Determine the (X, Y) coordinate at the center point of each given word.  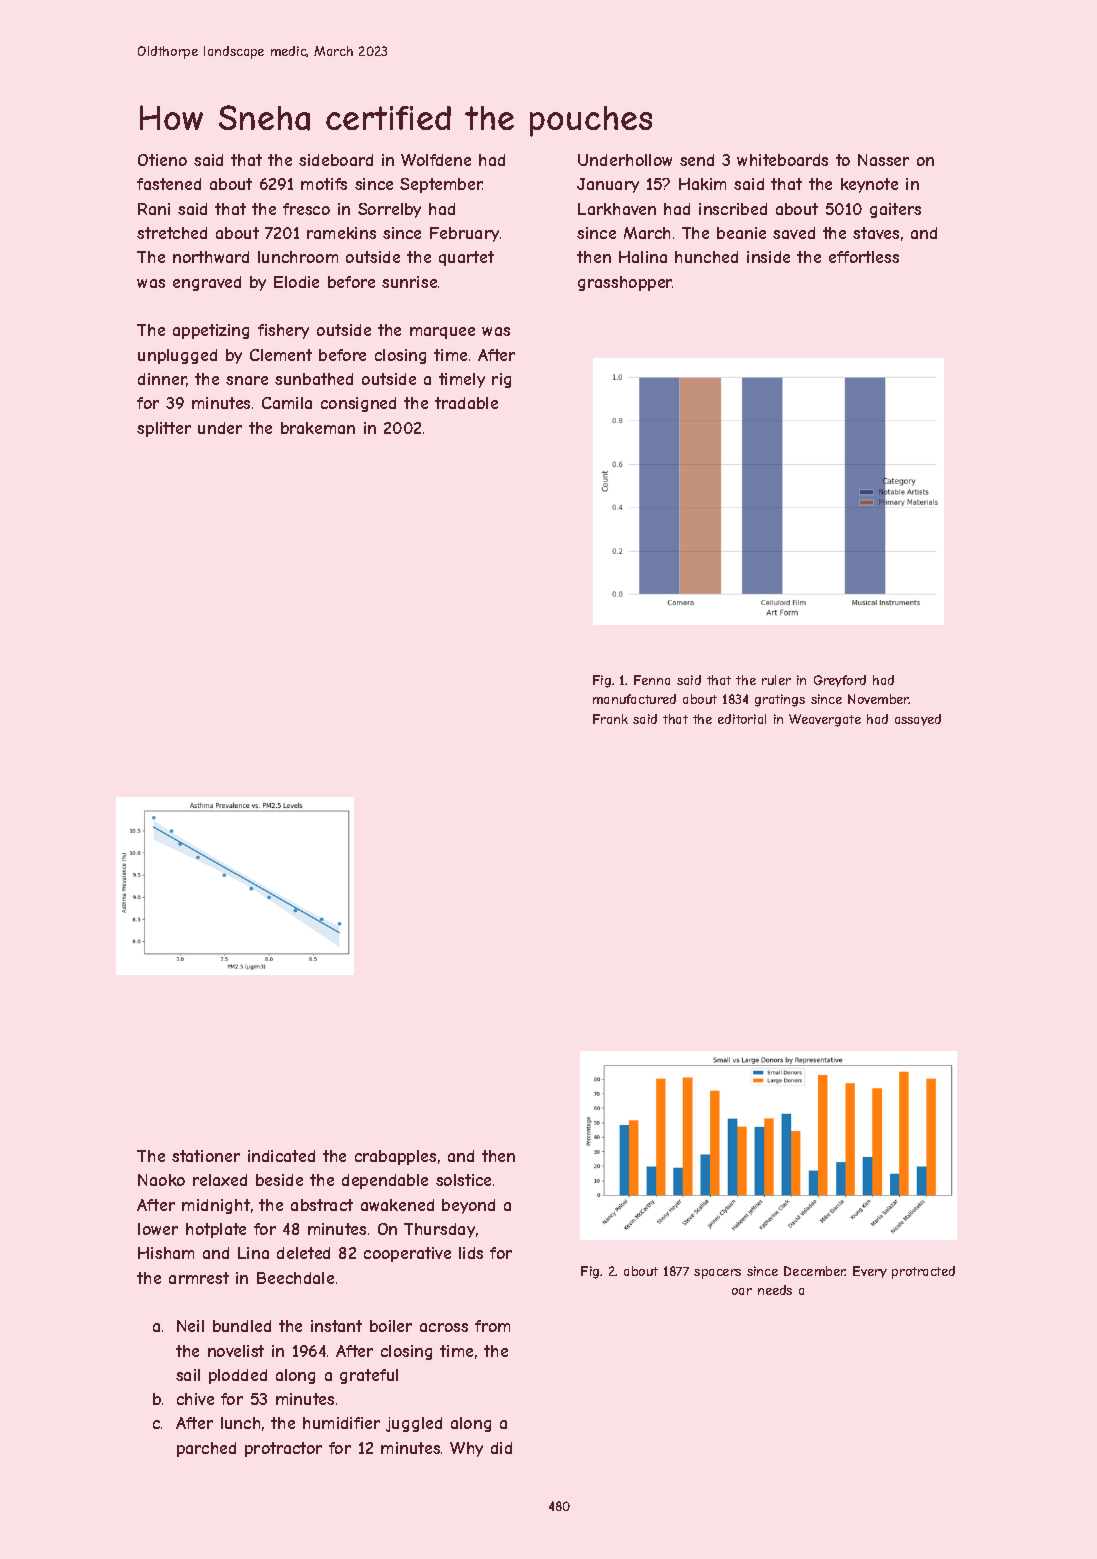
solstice (463, 1180)
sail (188, 1375)
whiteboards (782, 160)
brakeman (318, 428)
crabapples (395, 1157)
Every (870, 1272)
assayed (918, 720)
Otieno (162, 160)
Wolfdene (436, 160)
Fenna (652, 680)
